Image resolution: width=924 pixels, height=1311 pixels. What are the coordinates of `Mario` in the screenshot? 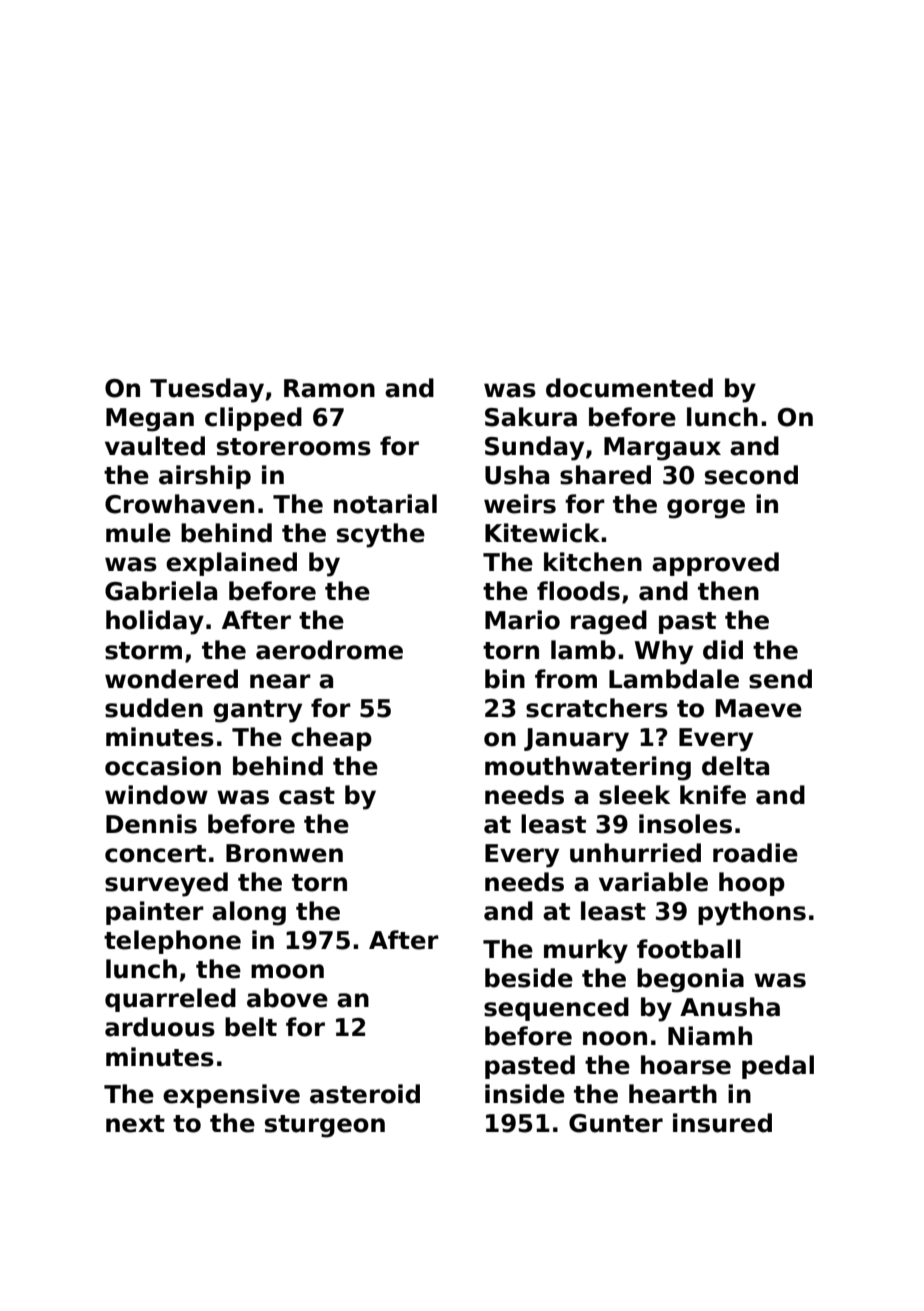 It's located at (522, 620).
